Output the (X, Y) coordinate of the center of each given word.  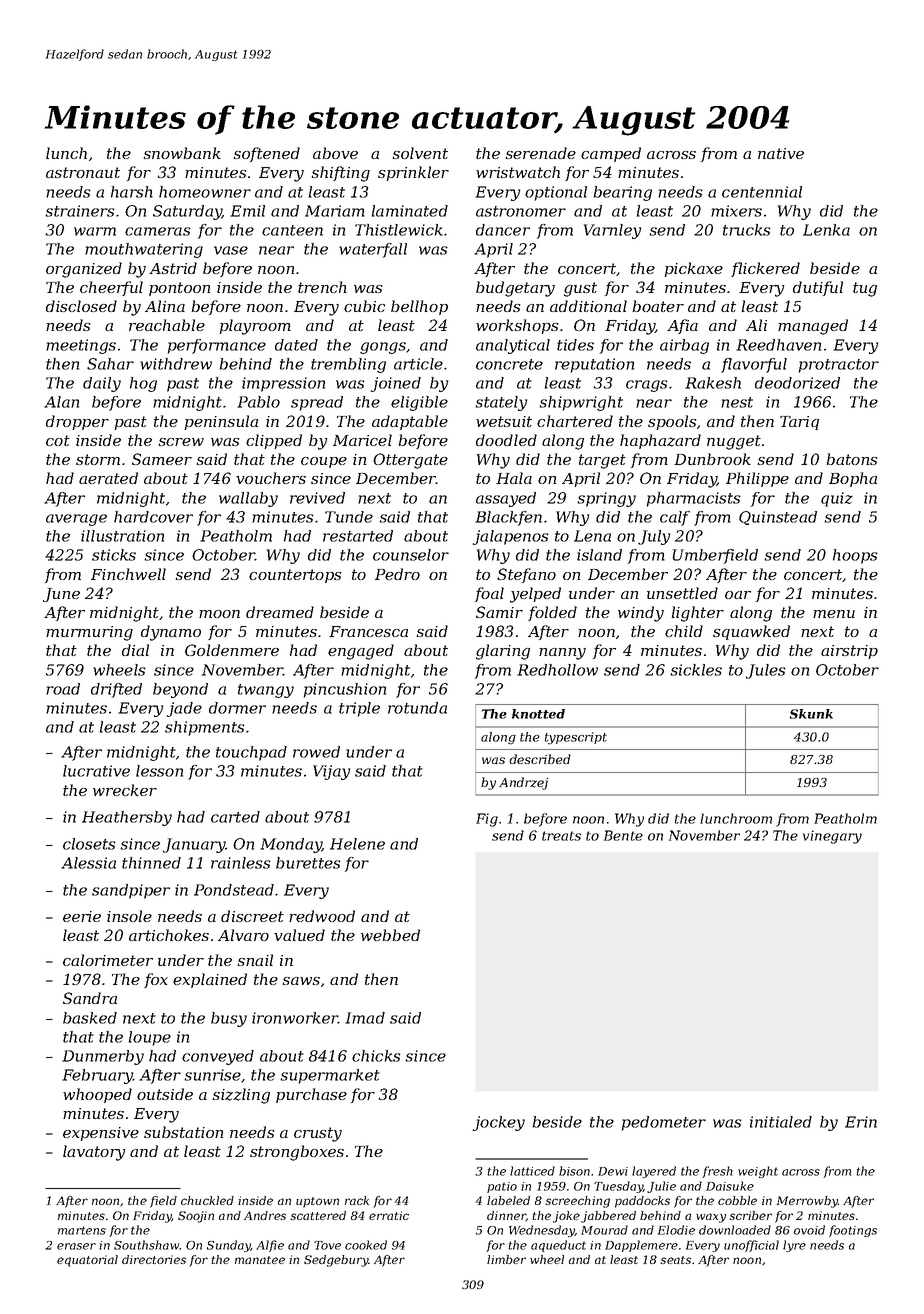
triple (359, 709)
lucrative (96, 771)
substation (183, 1132)
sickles (696, 670)
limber (506, 1259)
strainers (80, 211)
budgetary (515, 289)
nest (737, 402)
